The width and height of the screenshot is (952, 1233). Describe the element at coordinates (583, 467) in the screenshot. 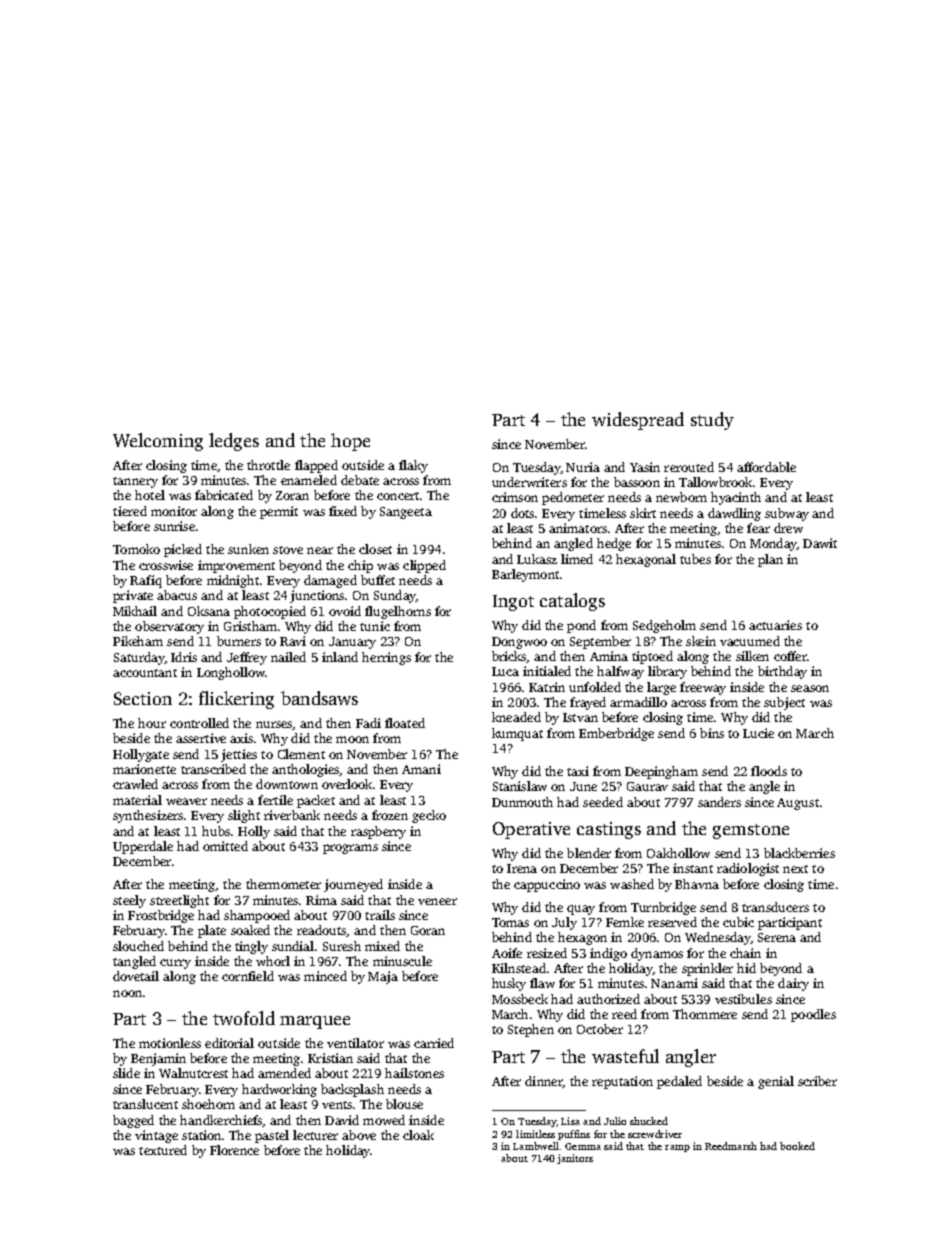

I see `Nuria` at that location.
